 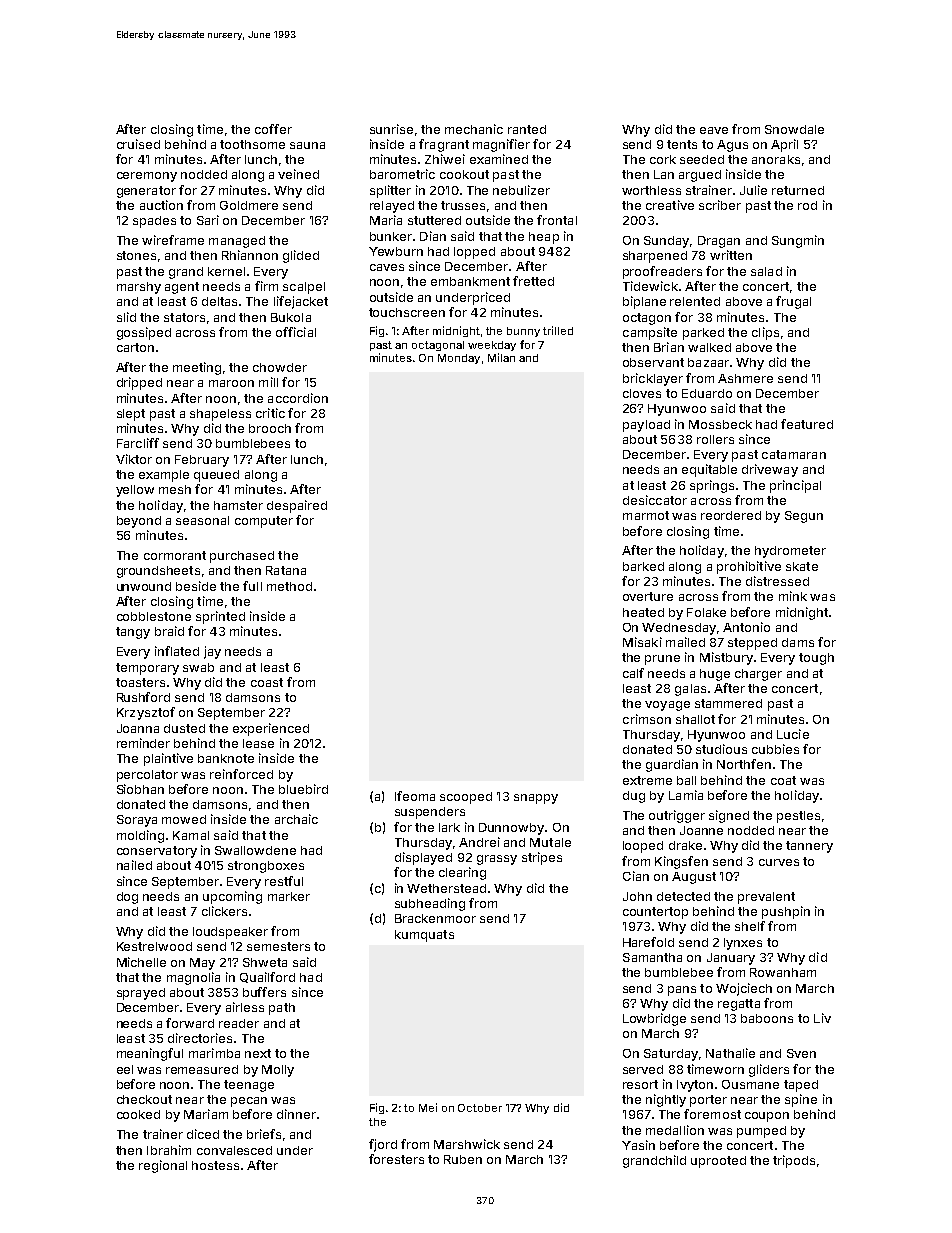 I want to click on Lucie, so click(x=793, y=734).
